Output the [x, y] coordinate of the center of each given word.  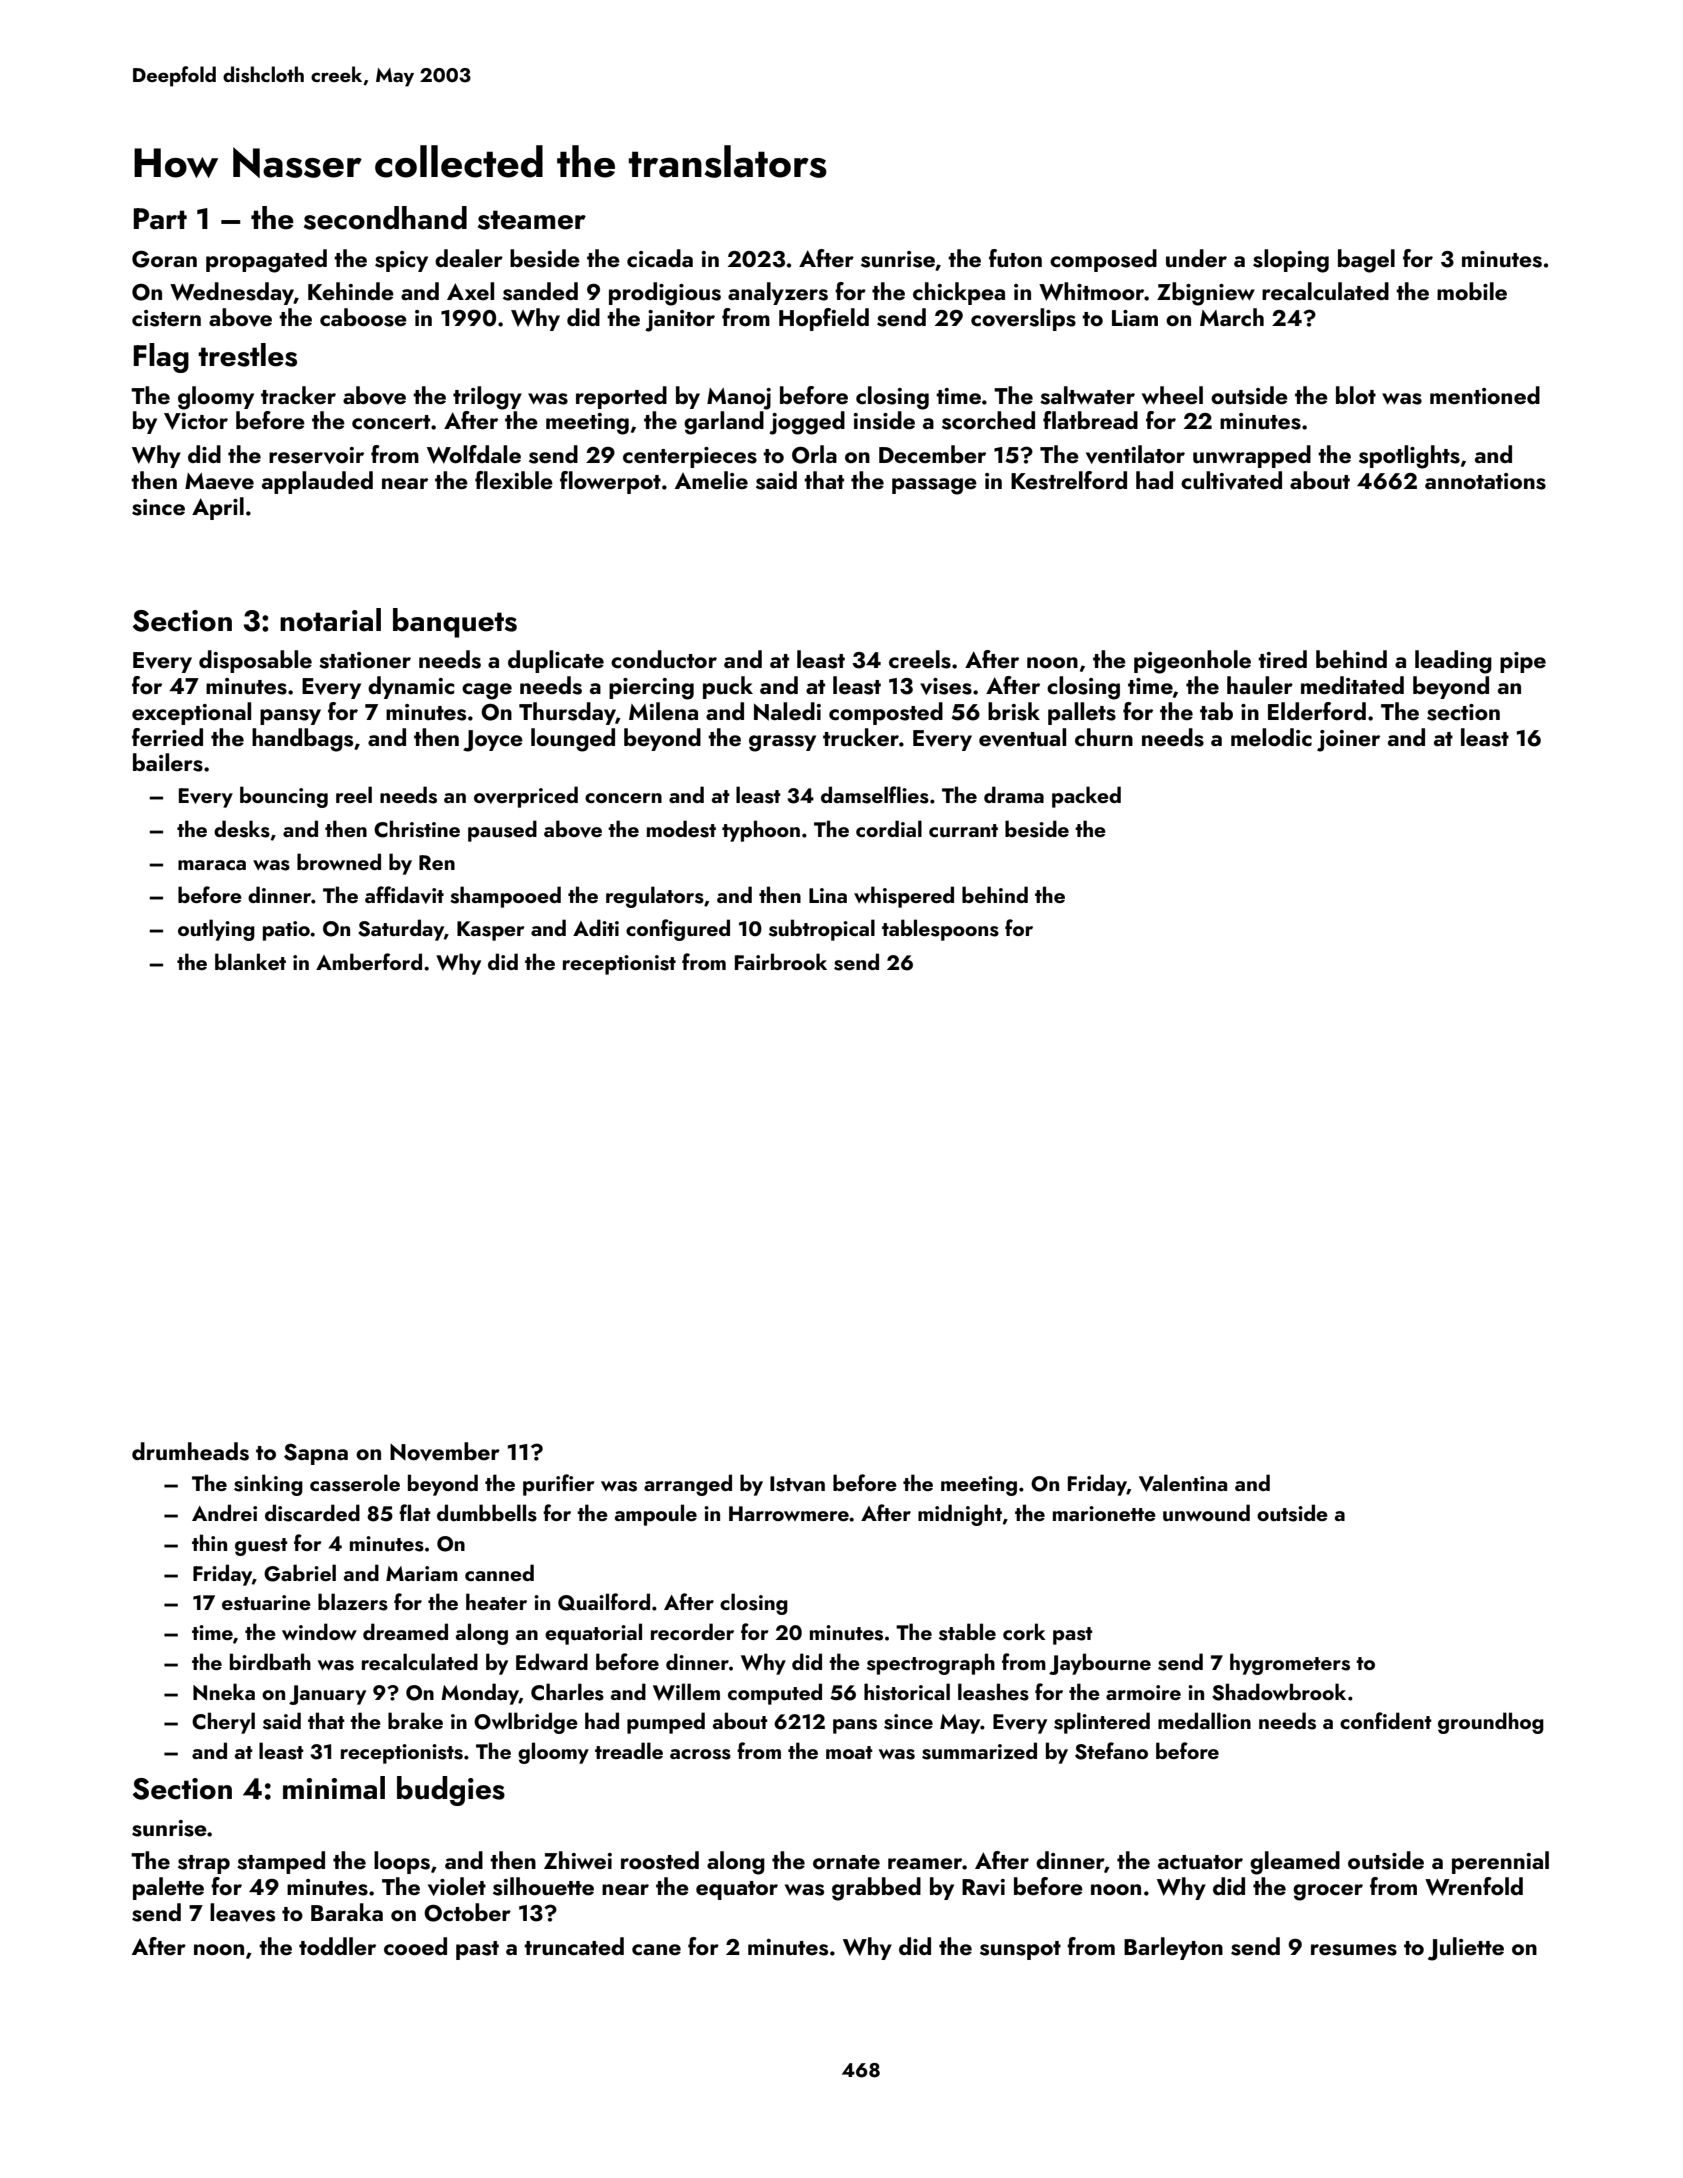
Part [160, 219]
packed [1086, 797]
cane [656, 1949]
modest [681, 829]
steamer [532, 220]
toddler [337, 1946]
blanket [250, 961]
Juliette [1466, 1949]
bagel [1366, 261]
